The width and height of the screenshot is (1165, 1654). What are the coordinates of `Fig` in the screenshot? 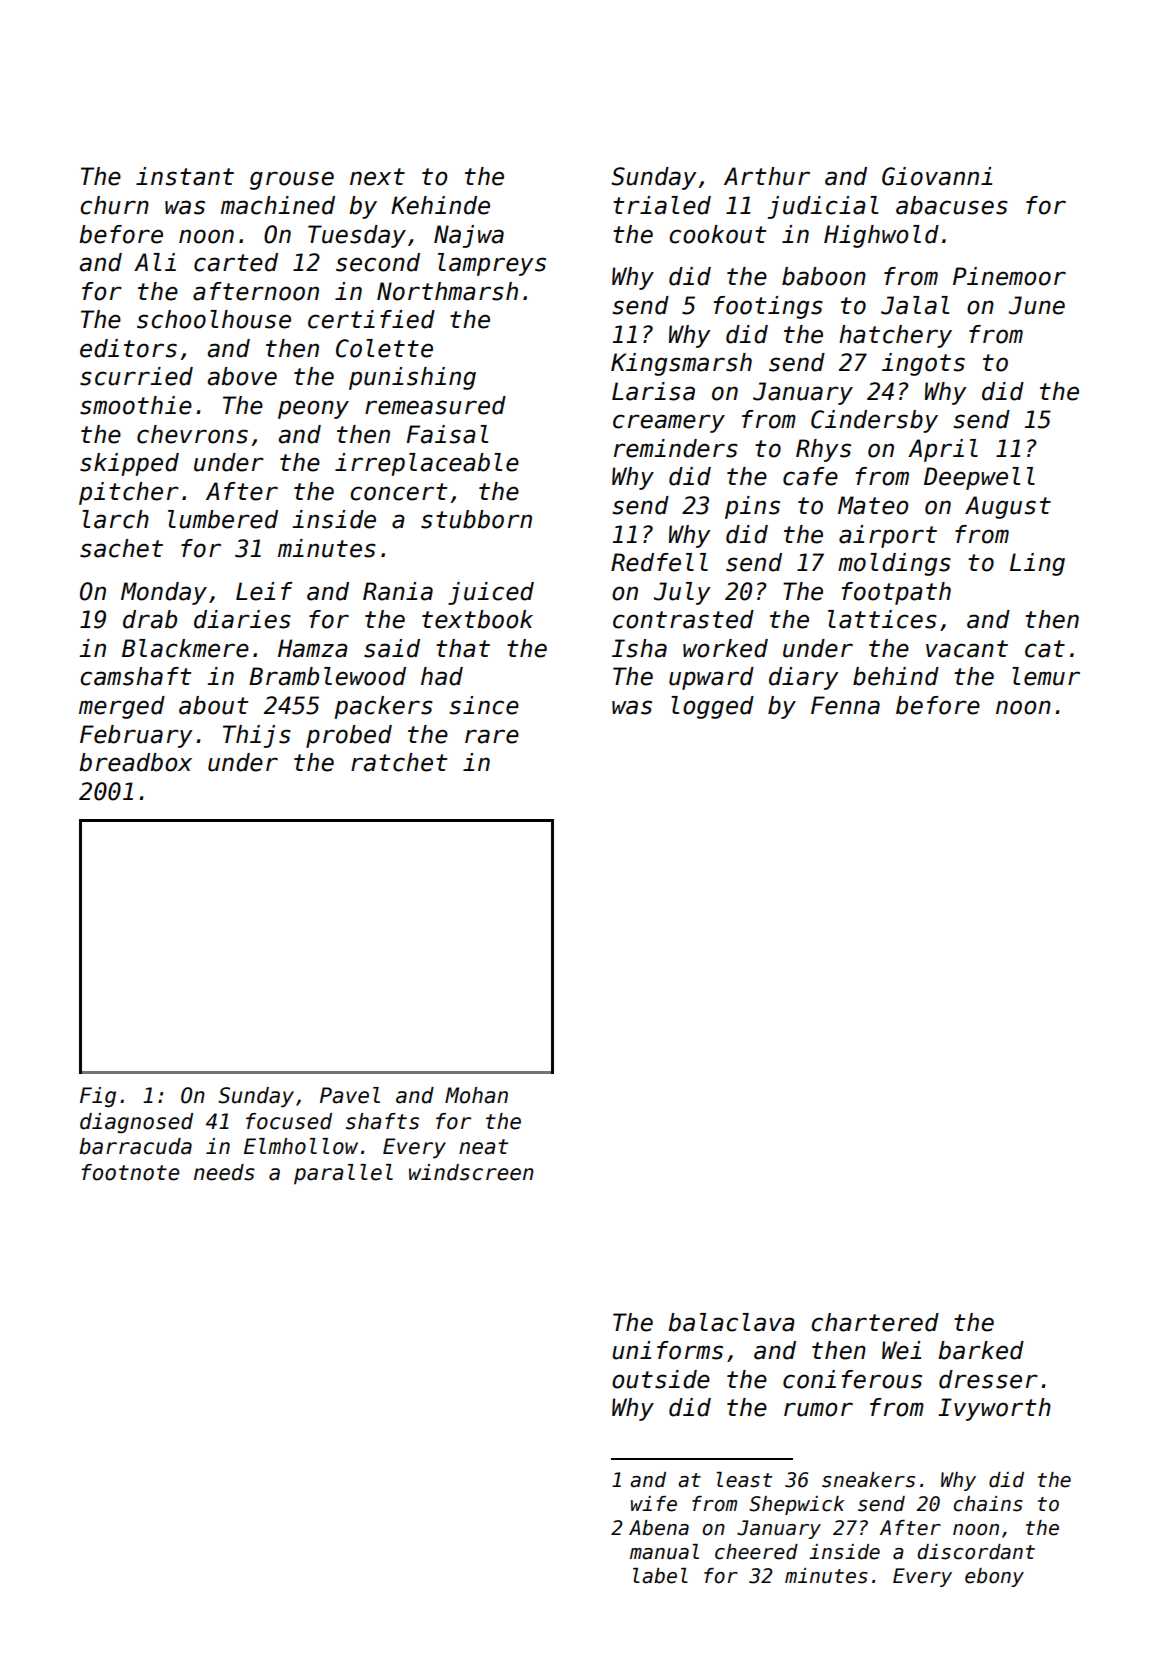 It's located at (98, 1097).
